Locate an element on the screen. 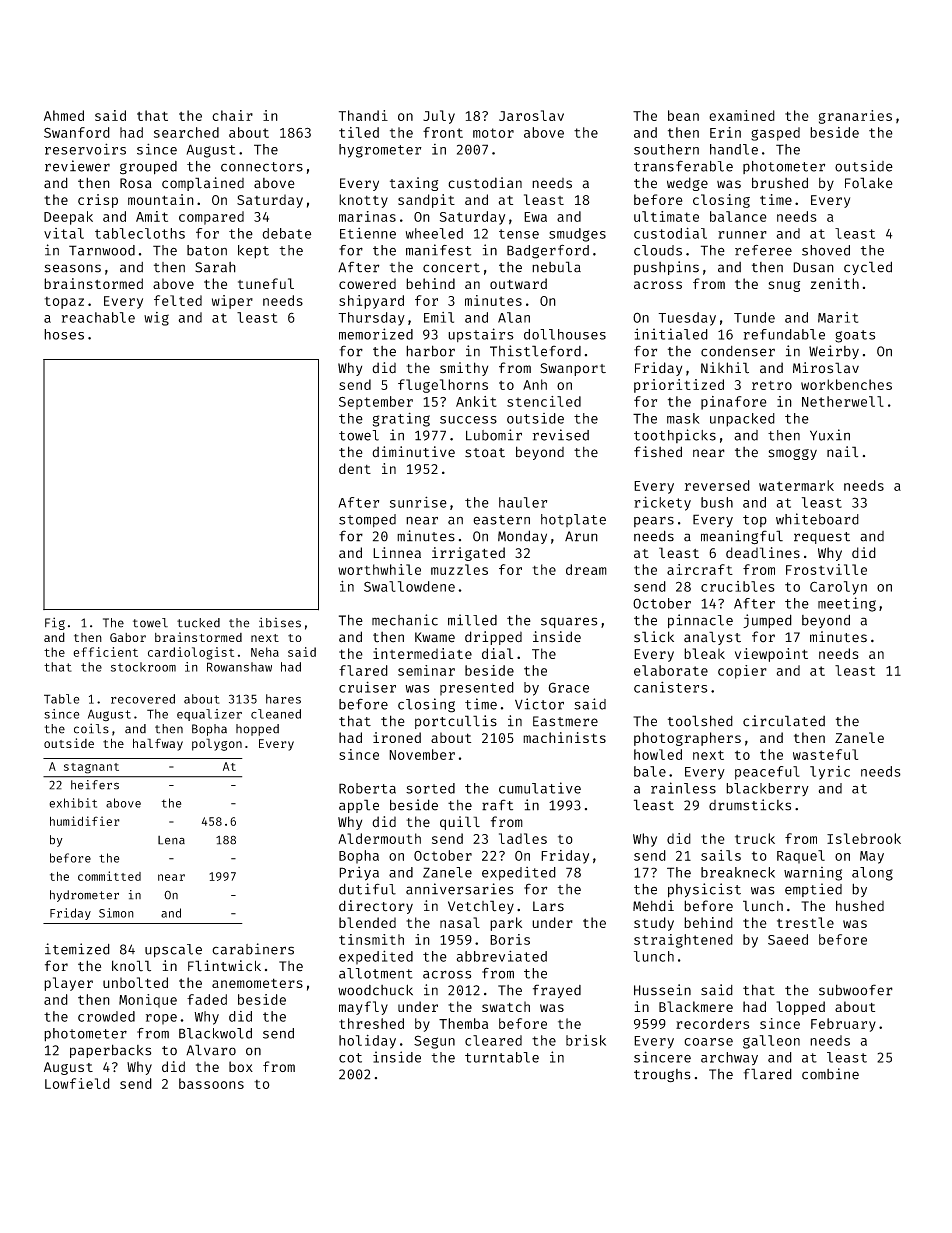  cumulative is located at coordinates (540, 788).
